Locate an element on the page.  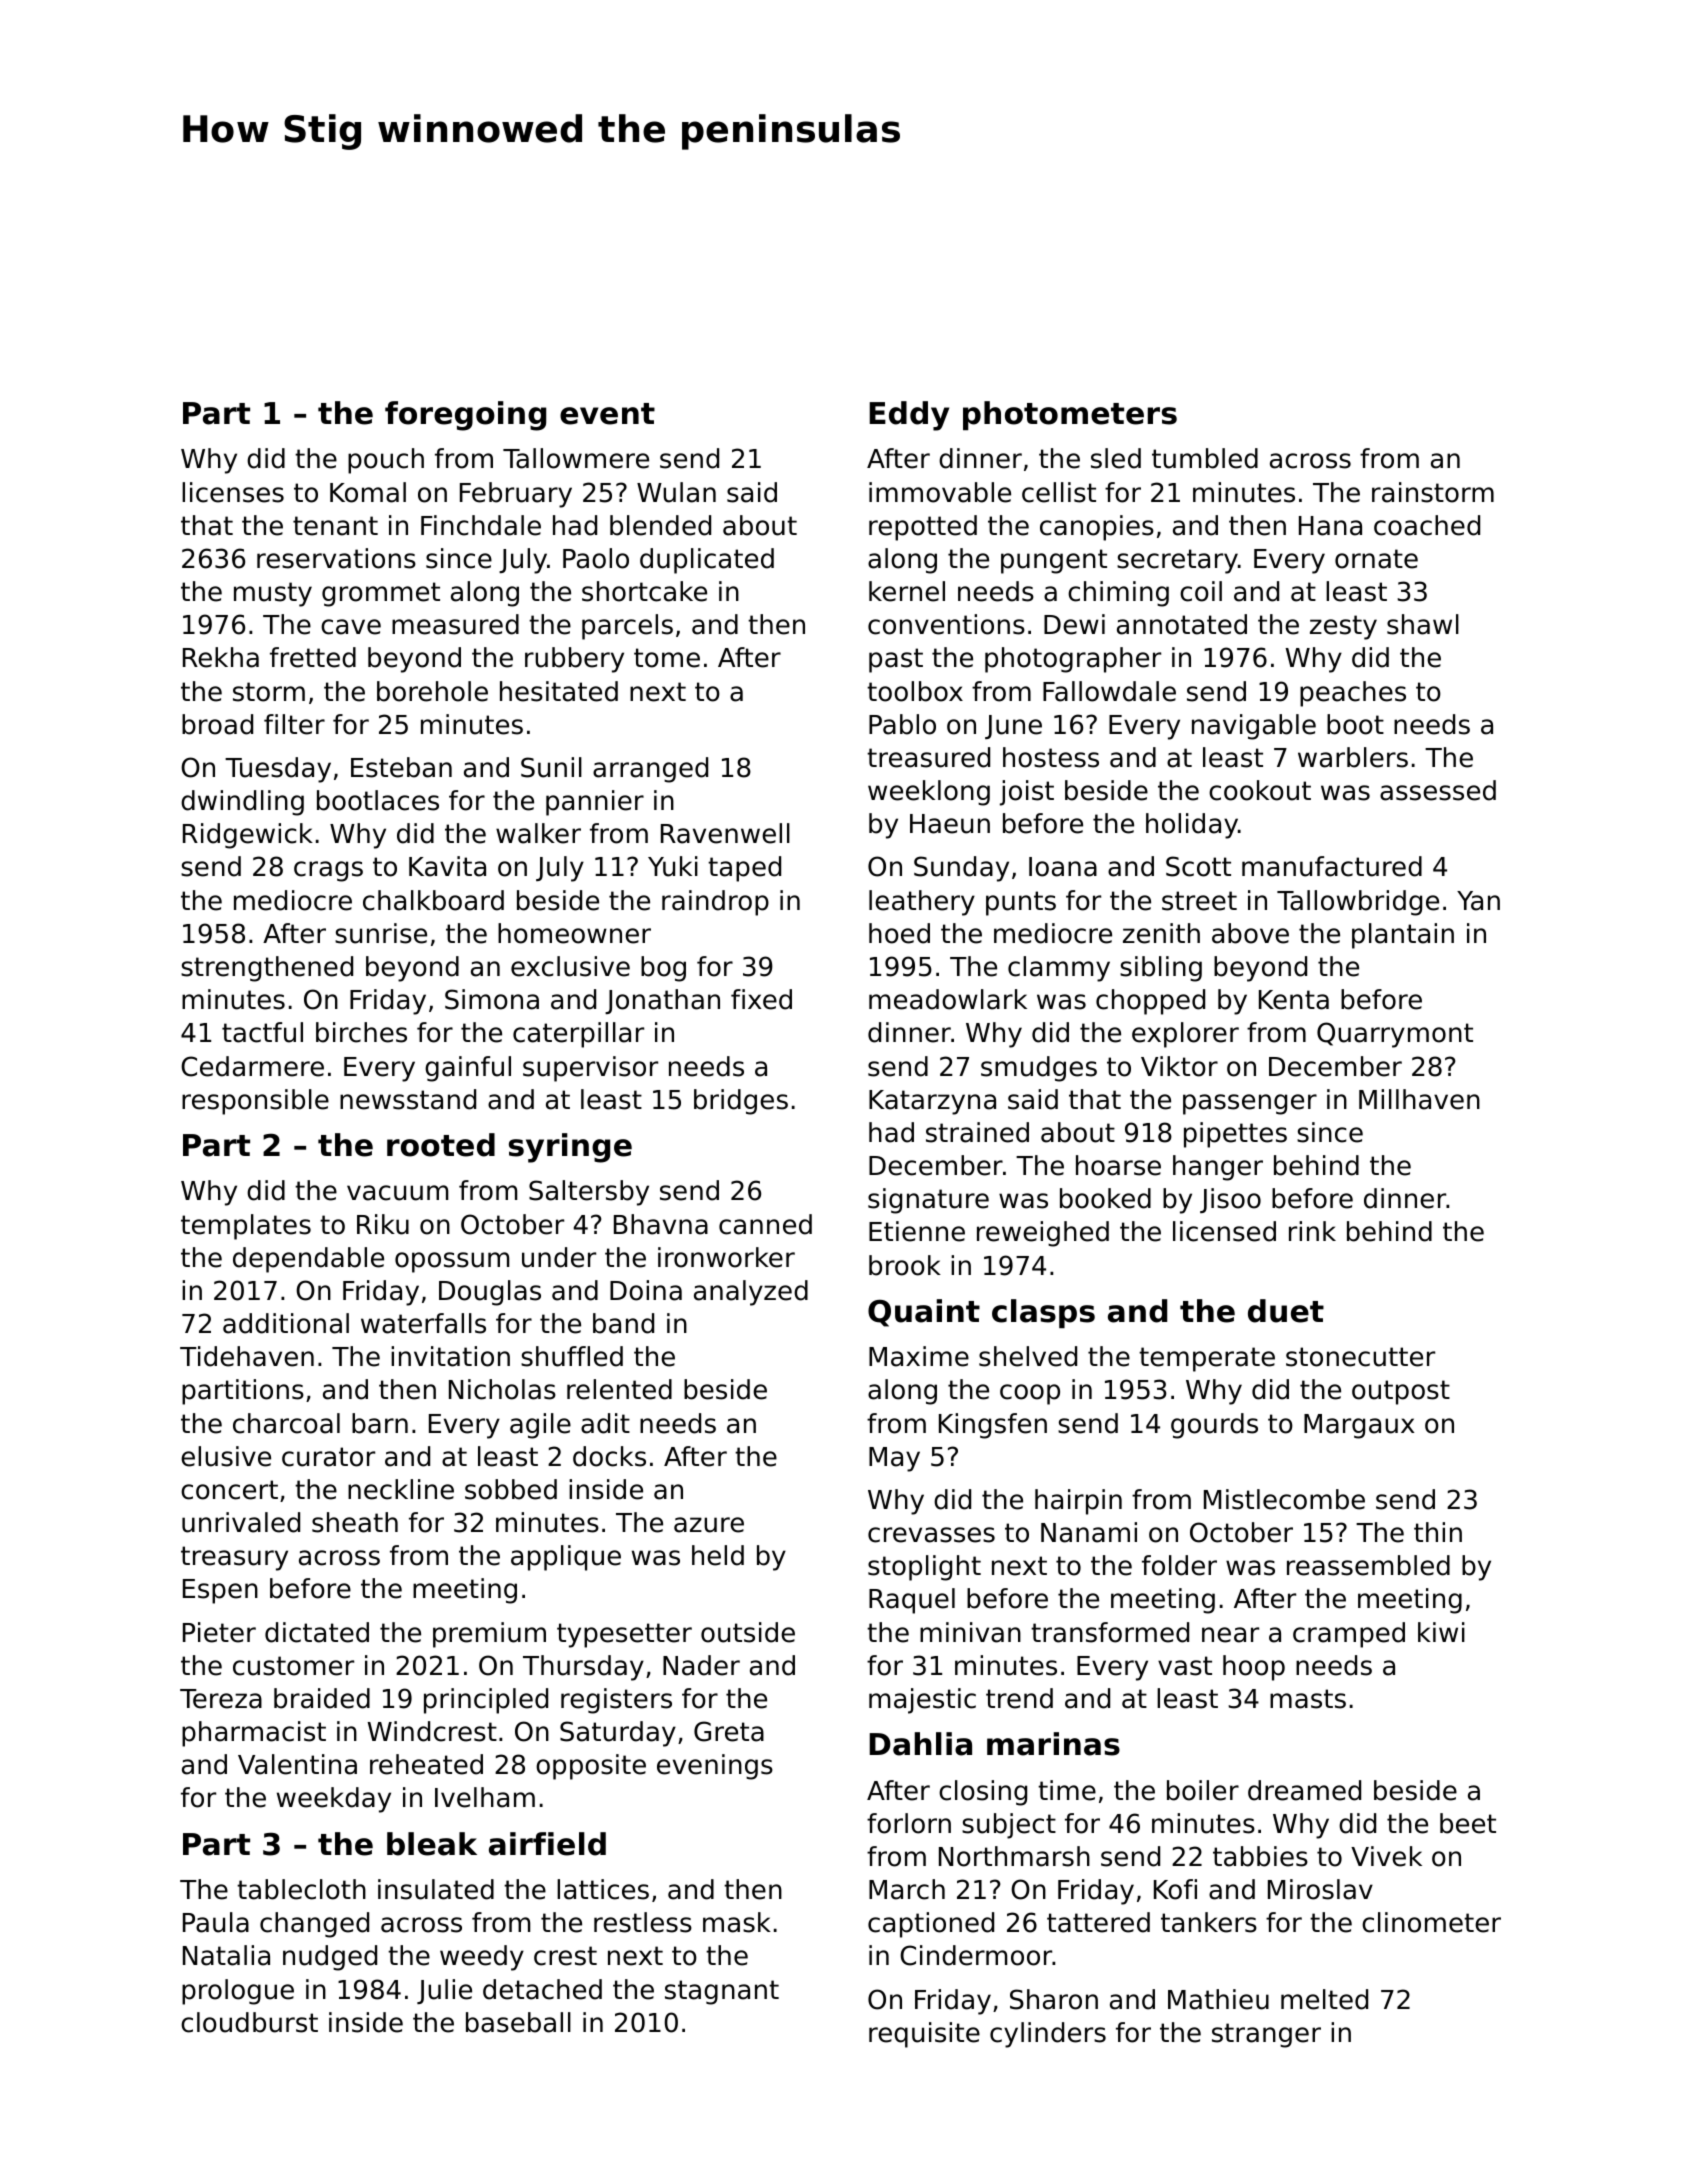
prologue is located at coordinates (238, 1992).
